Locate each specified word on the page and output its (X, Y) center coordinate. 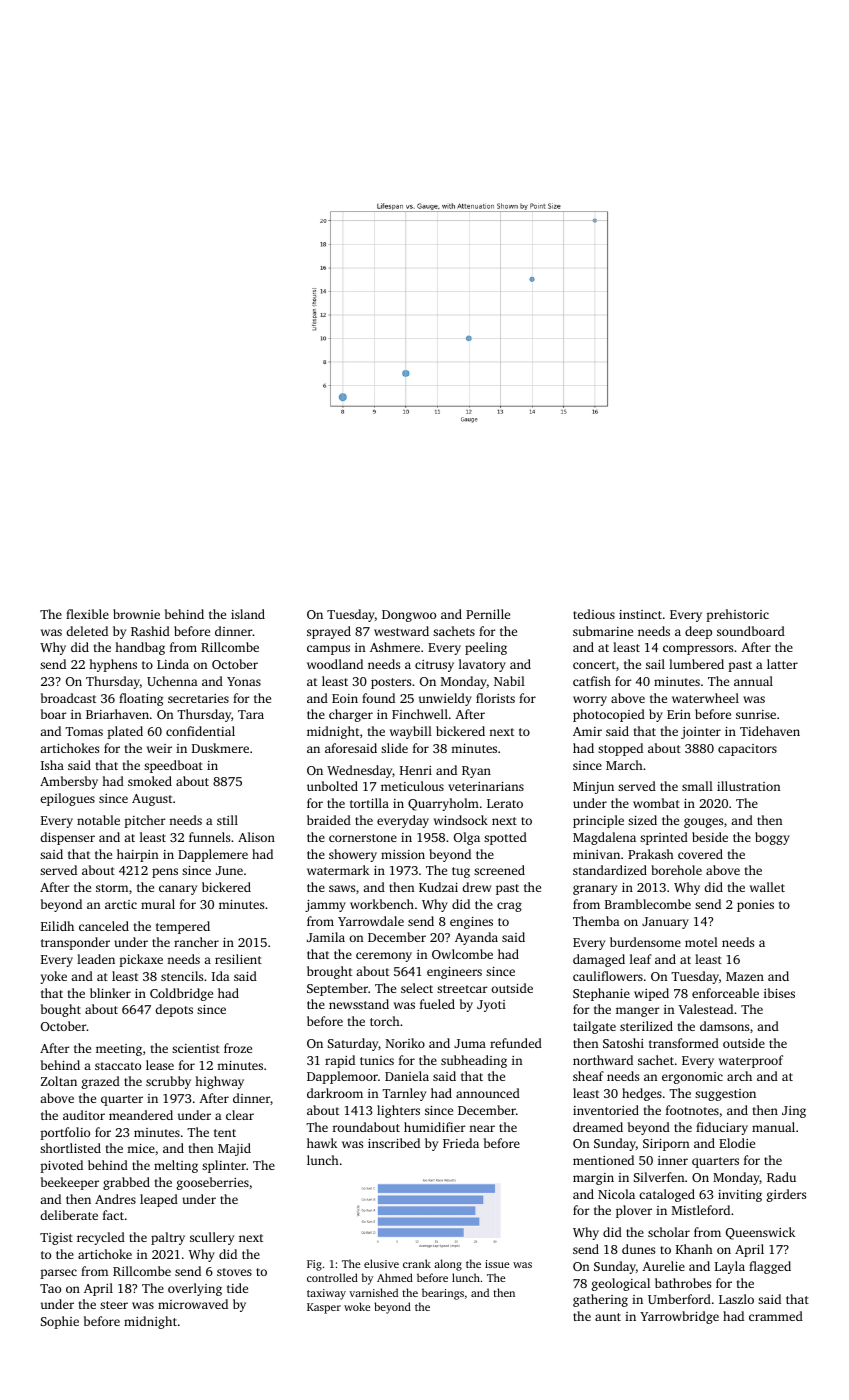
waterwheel (705, 698)
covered (700, 854)
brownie (136, 614)
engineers (454, 973)
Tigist (56, 1239)
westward (401, 631)
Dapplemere (213, 855)
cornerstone (363, 838)
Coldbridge (181, 994)
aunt (608, 1317)
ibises (779, 993)
